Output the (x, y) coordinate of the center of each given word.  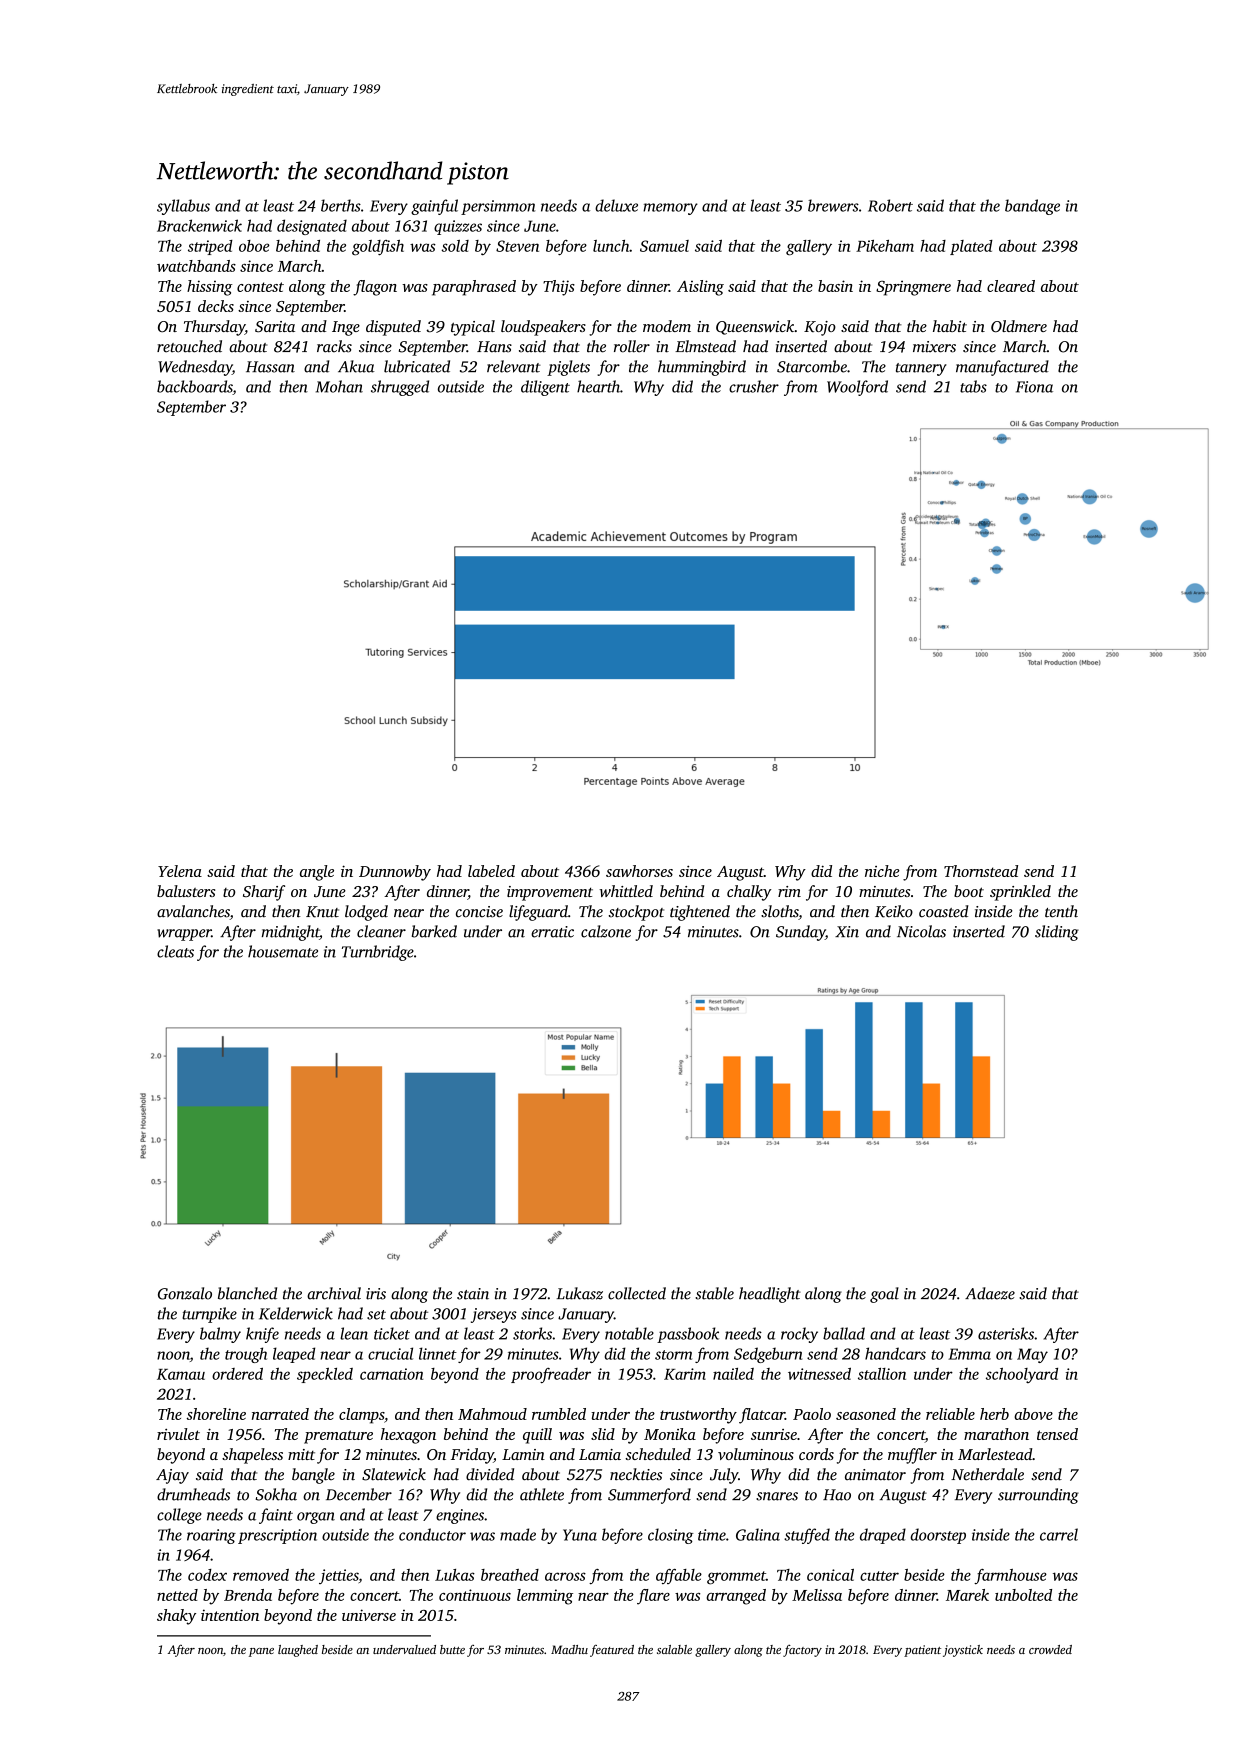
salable (674, 1649)
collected (637, 1293)
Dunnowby (395, 873)
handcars (895, 1353)
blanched (247, 1293)
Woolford (857, 388)
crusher (754, 386)
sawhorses (639, 871)
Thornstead (981, 871)
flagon (375, 288)
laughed (298, 1651)
